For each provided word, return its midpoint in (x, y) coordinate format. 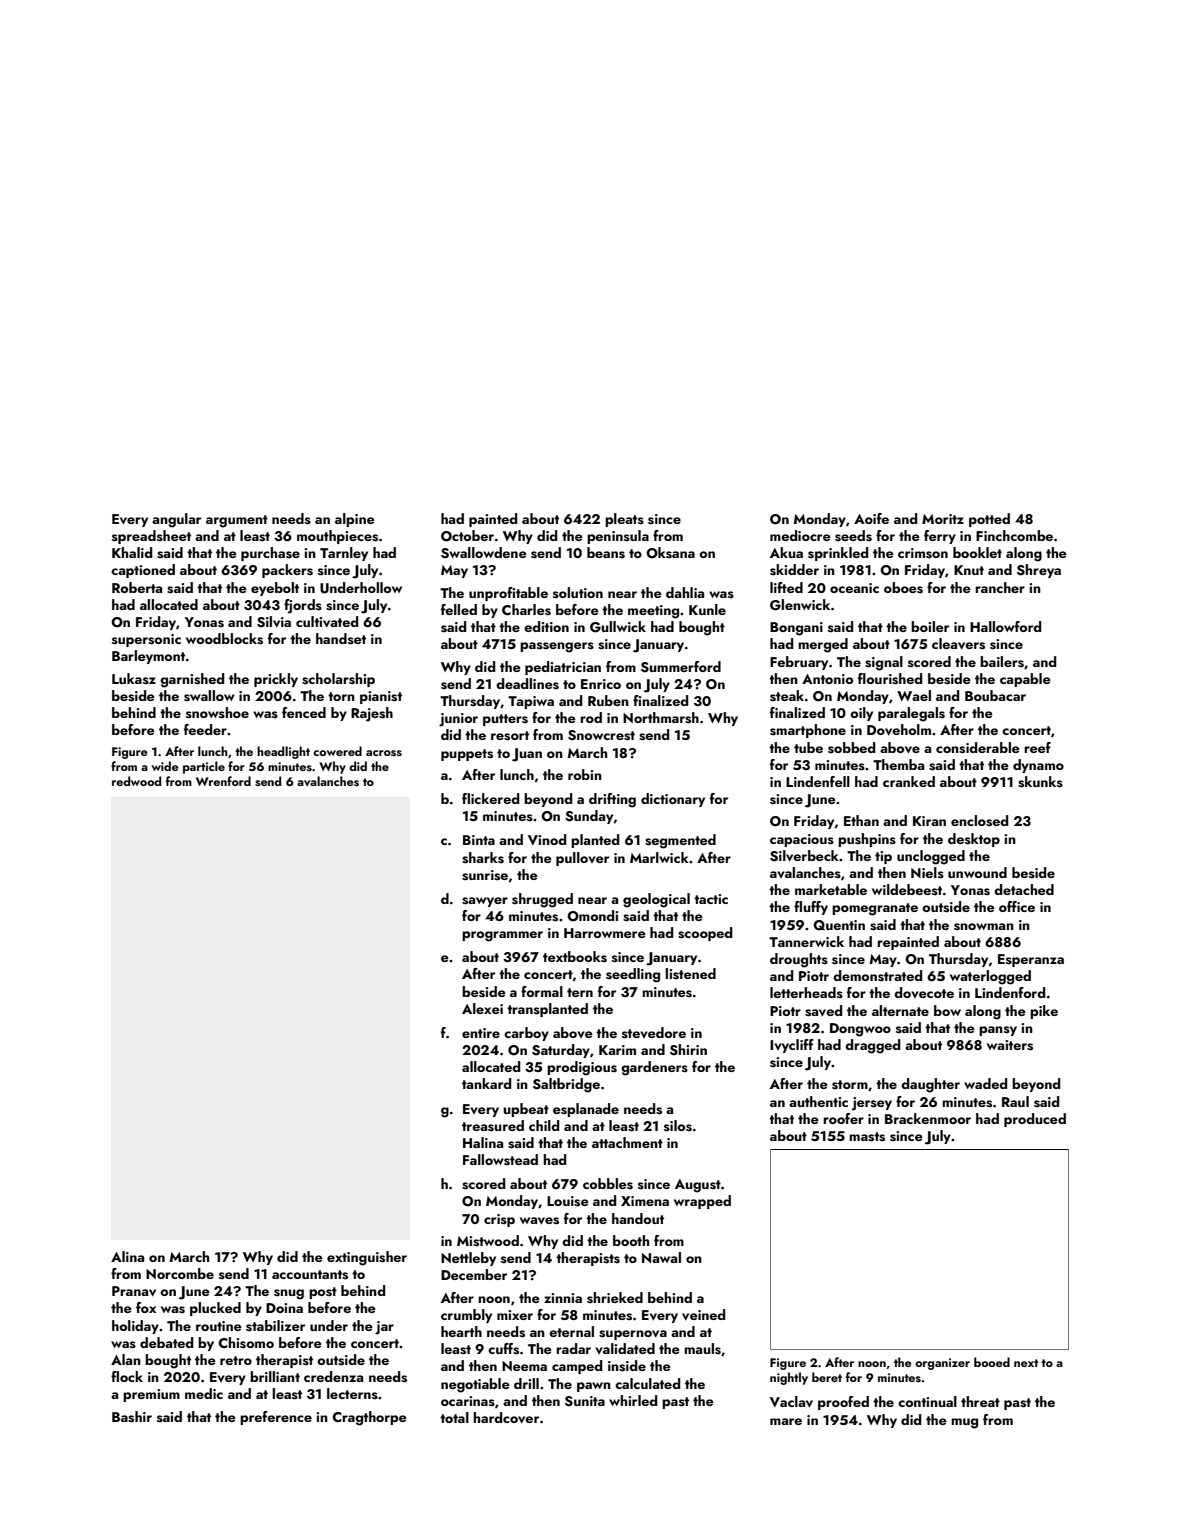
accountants (310, 1275)
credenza (333, 1376)
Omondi (592, 916)
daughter (930, 1085)
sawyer (485, 902)
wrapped (702, 1202)
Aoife (871, 518)
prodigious (582, 1068)
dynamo (1038, 766)
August (698, 1186)
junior (458, 720)
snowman (984, 927)
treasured (493, 1126)
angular (176, 520)
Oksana (670, 553)
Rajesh (372, 714)
